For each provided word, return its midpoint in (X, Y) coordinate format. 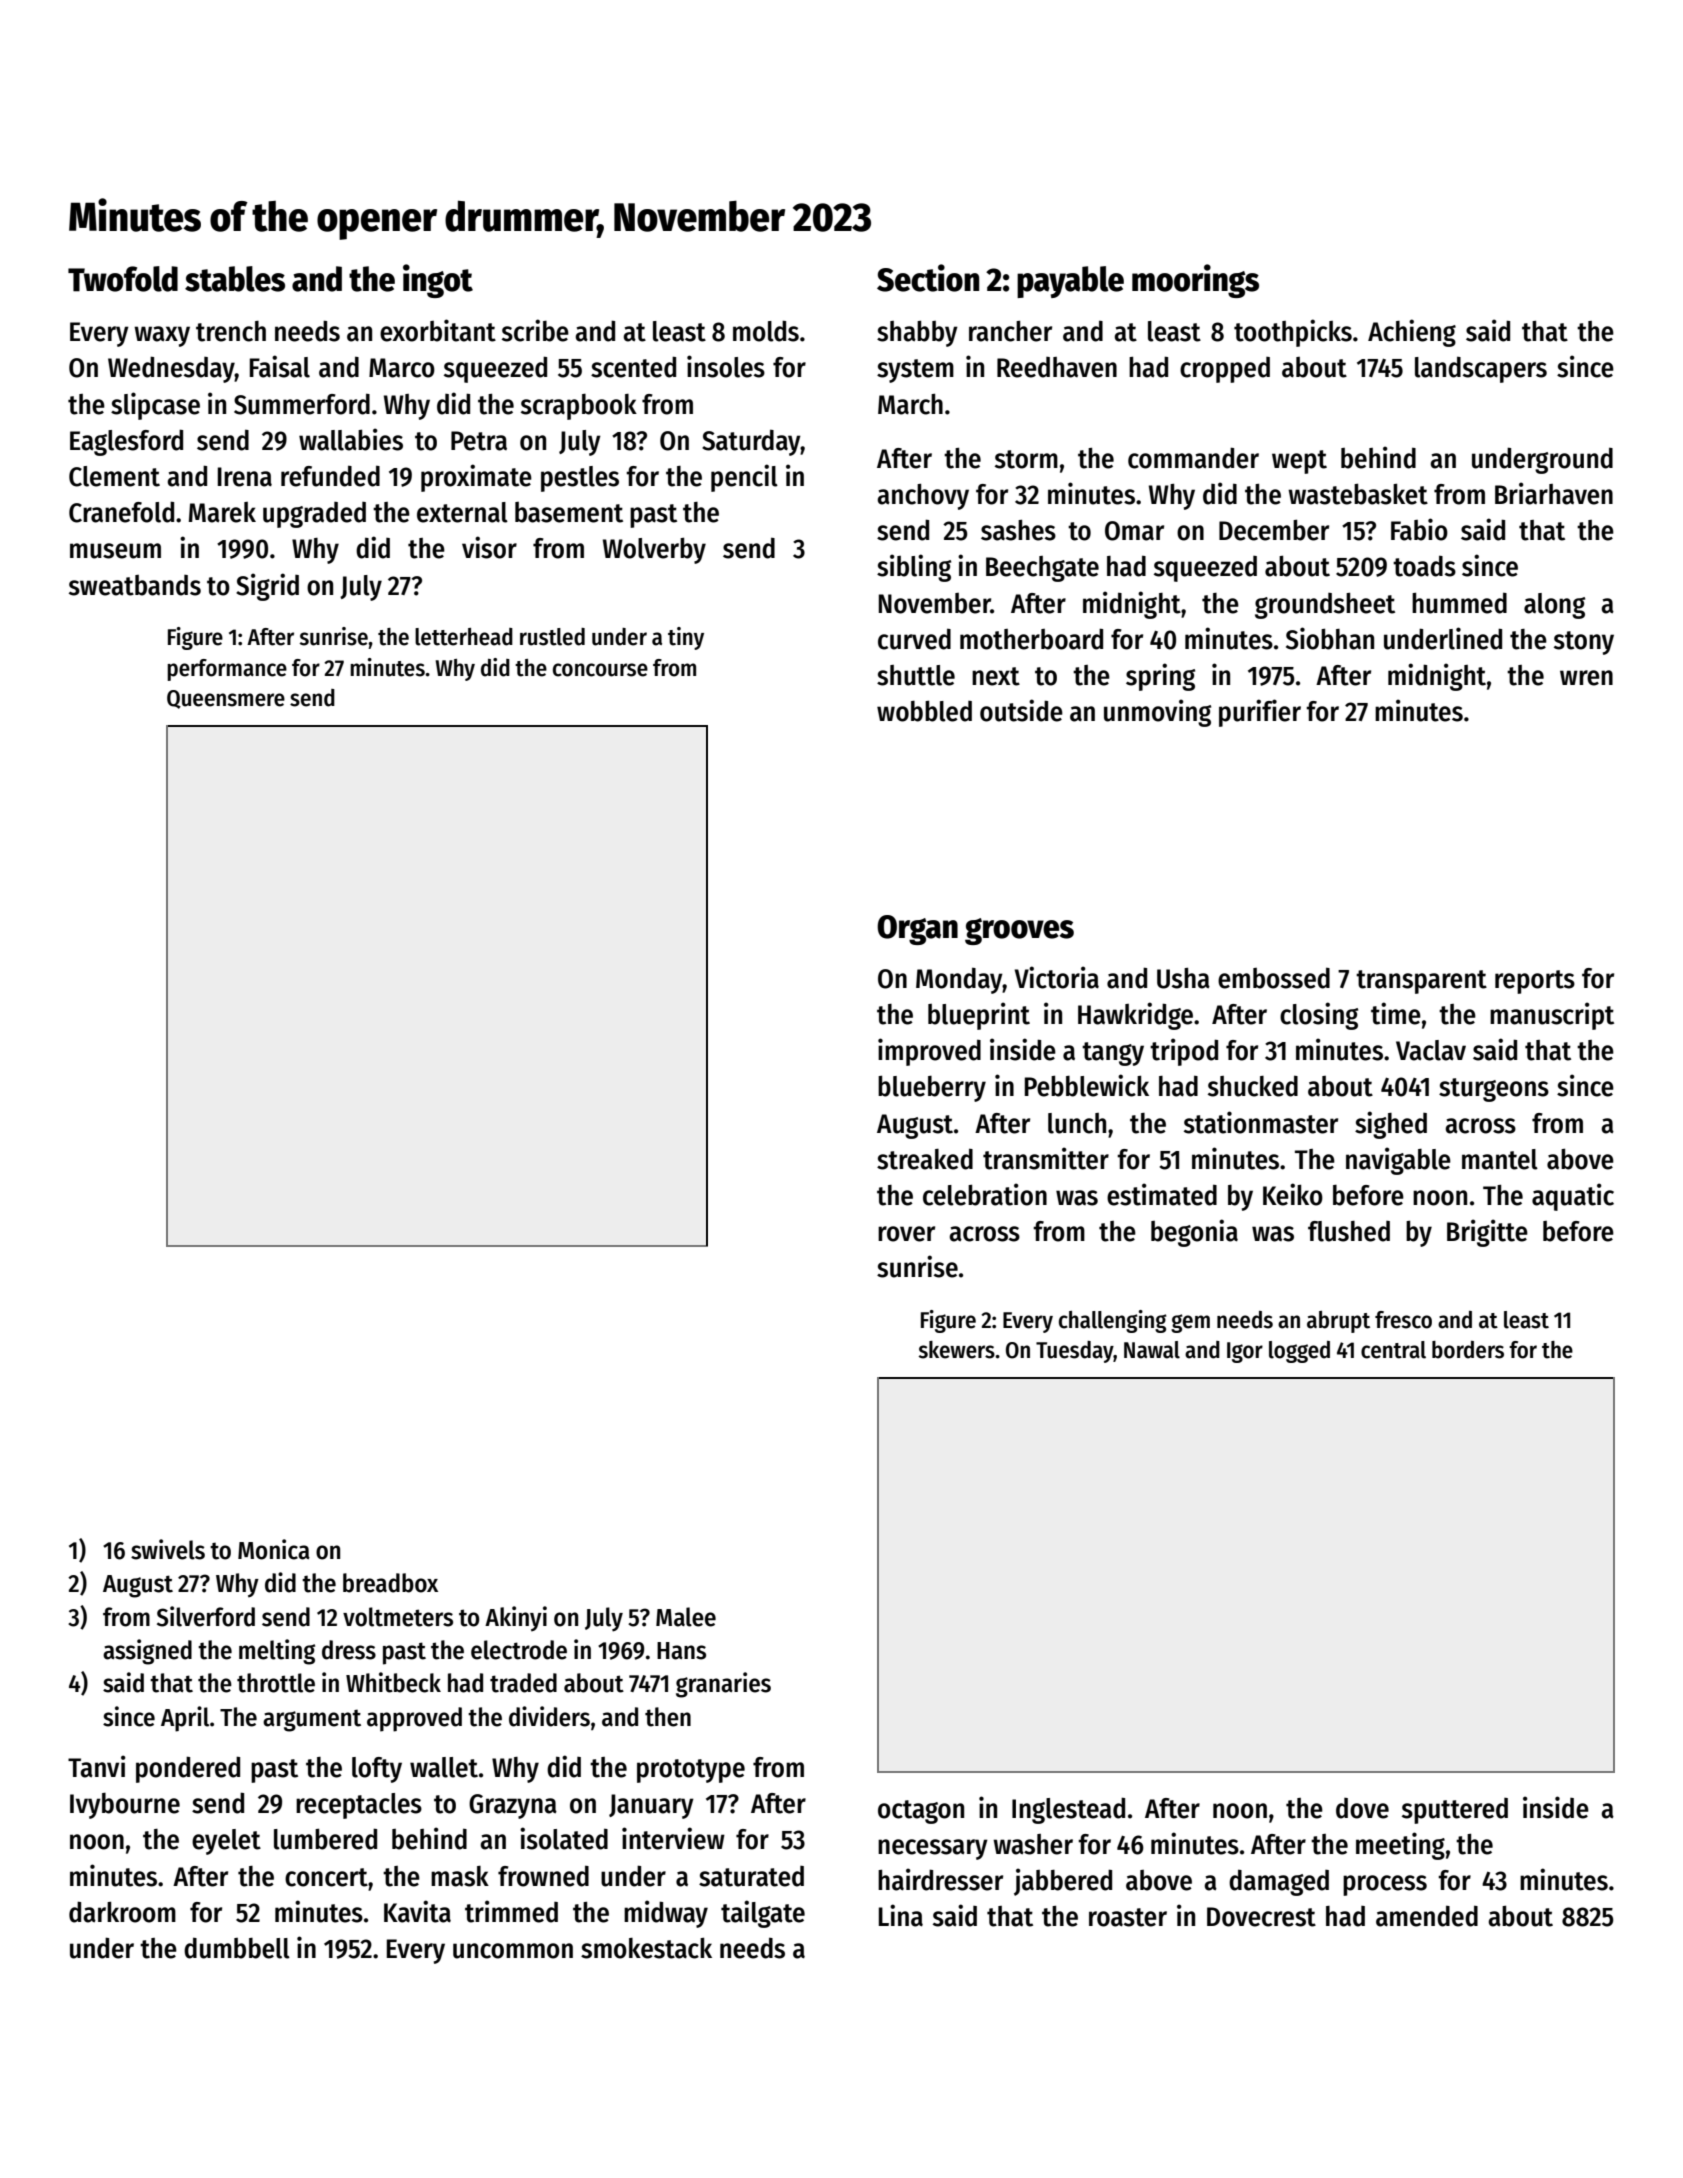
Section (928, 278)
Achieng (1412, 333)
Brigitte (1487, 1233)
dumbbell (237, 1948)
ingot (438, 281)
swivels (168, 1549)
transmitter (1046, 1158)
